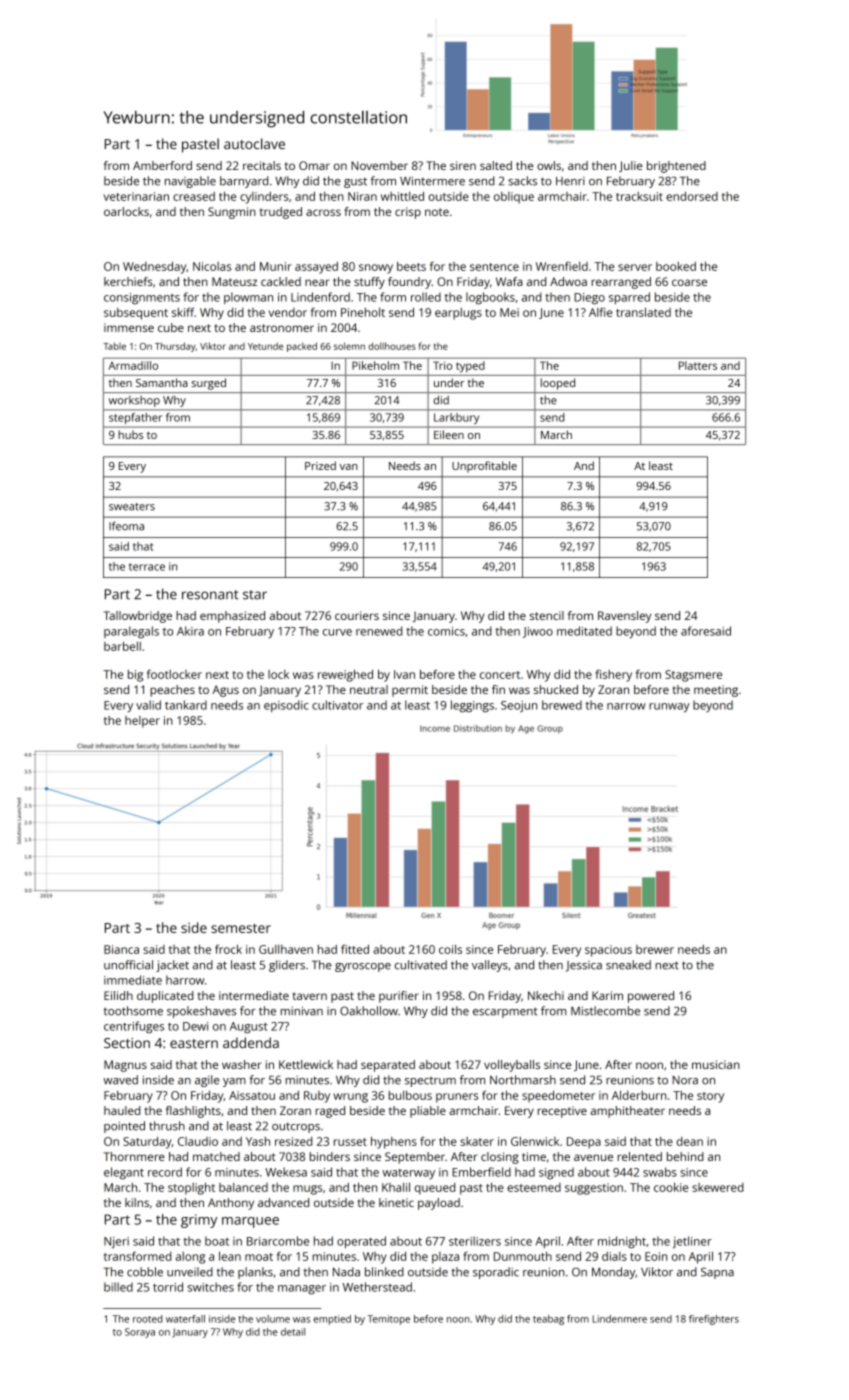 The image size is (849, 1400). What do you see at coordinates (716, 691) in the screenshot?
I see `meeting` at bounding box center [716, 691].
